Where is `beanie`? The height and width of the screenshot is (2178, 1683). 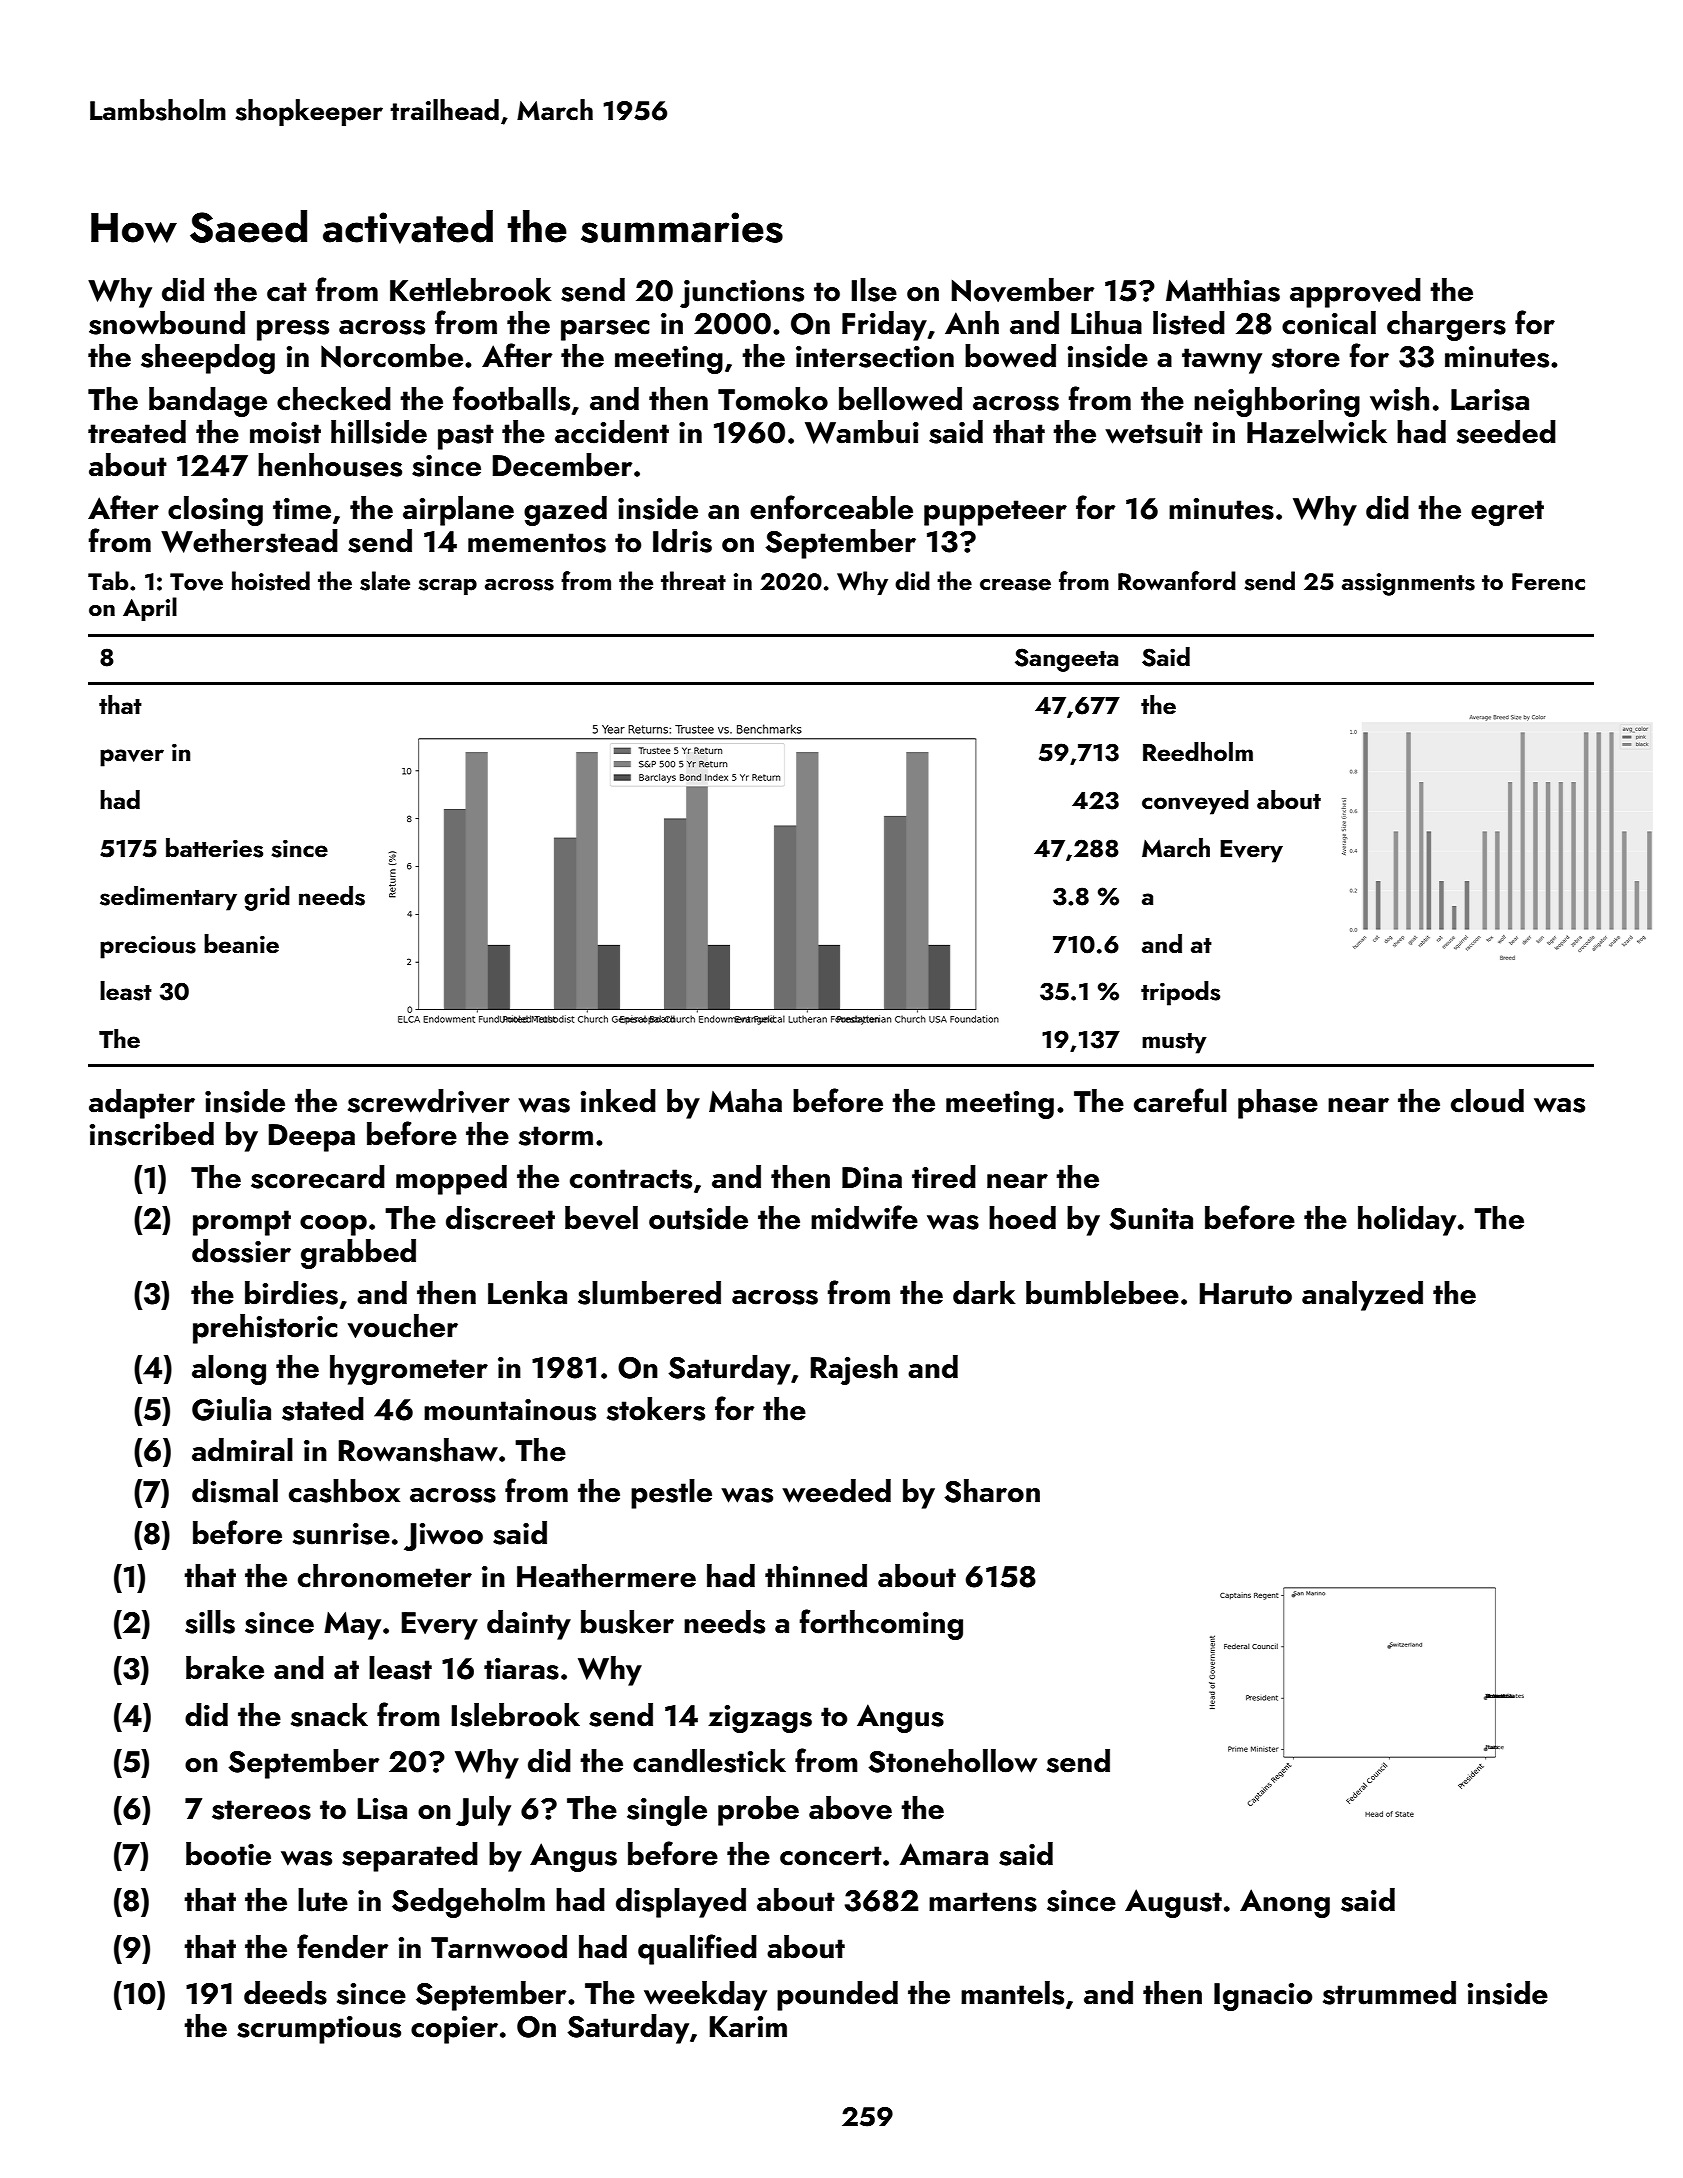
beanie is located at coordinates (241, 944).
